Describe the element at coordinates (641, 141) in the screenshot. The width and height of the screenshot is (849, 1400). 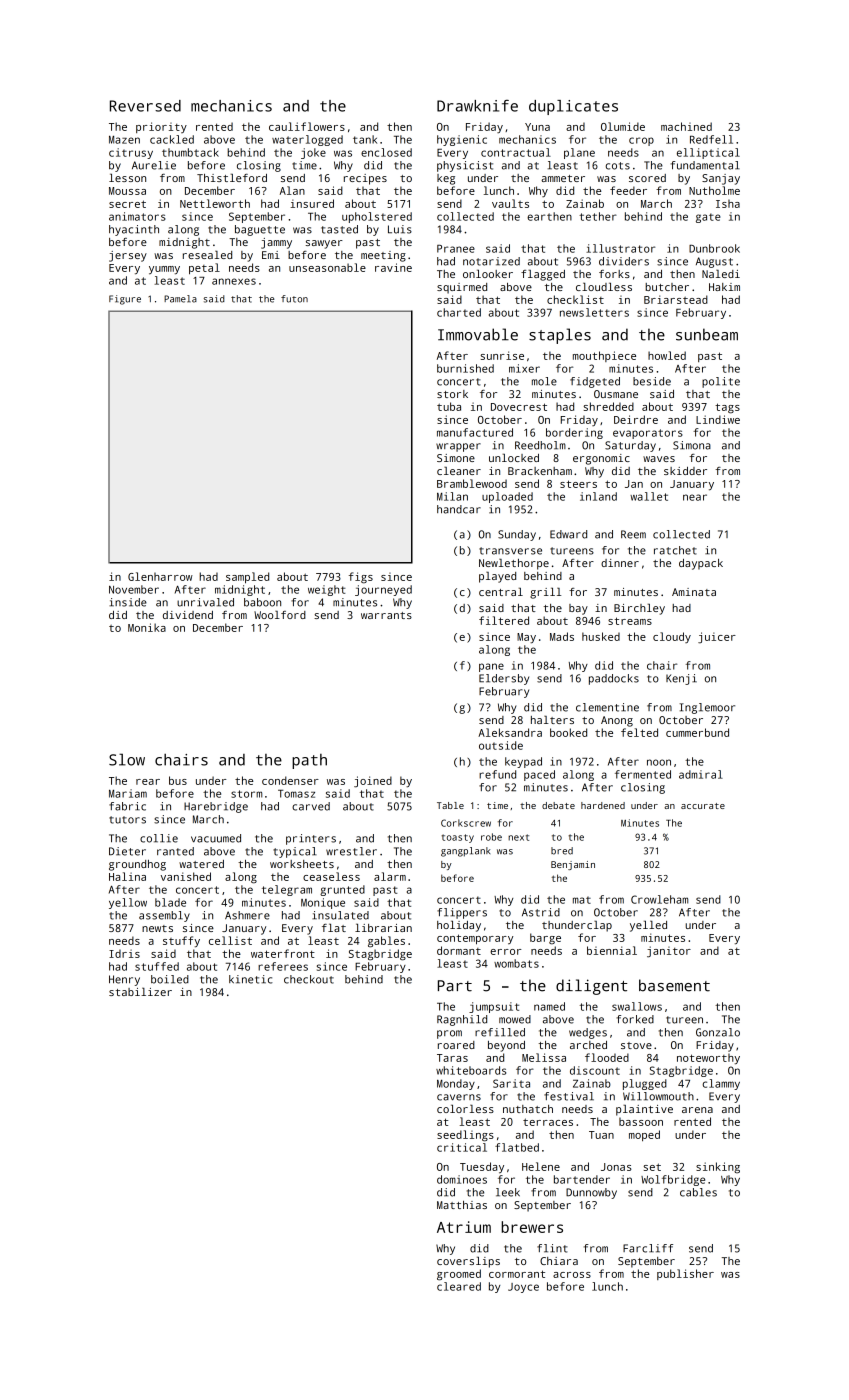
I see `crop` at that location.
